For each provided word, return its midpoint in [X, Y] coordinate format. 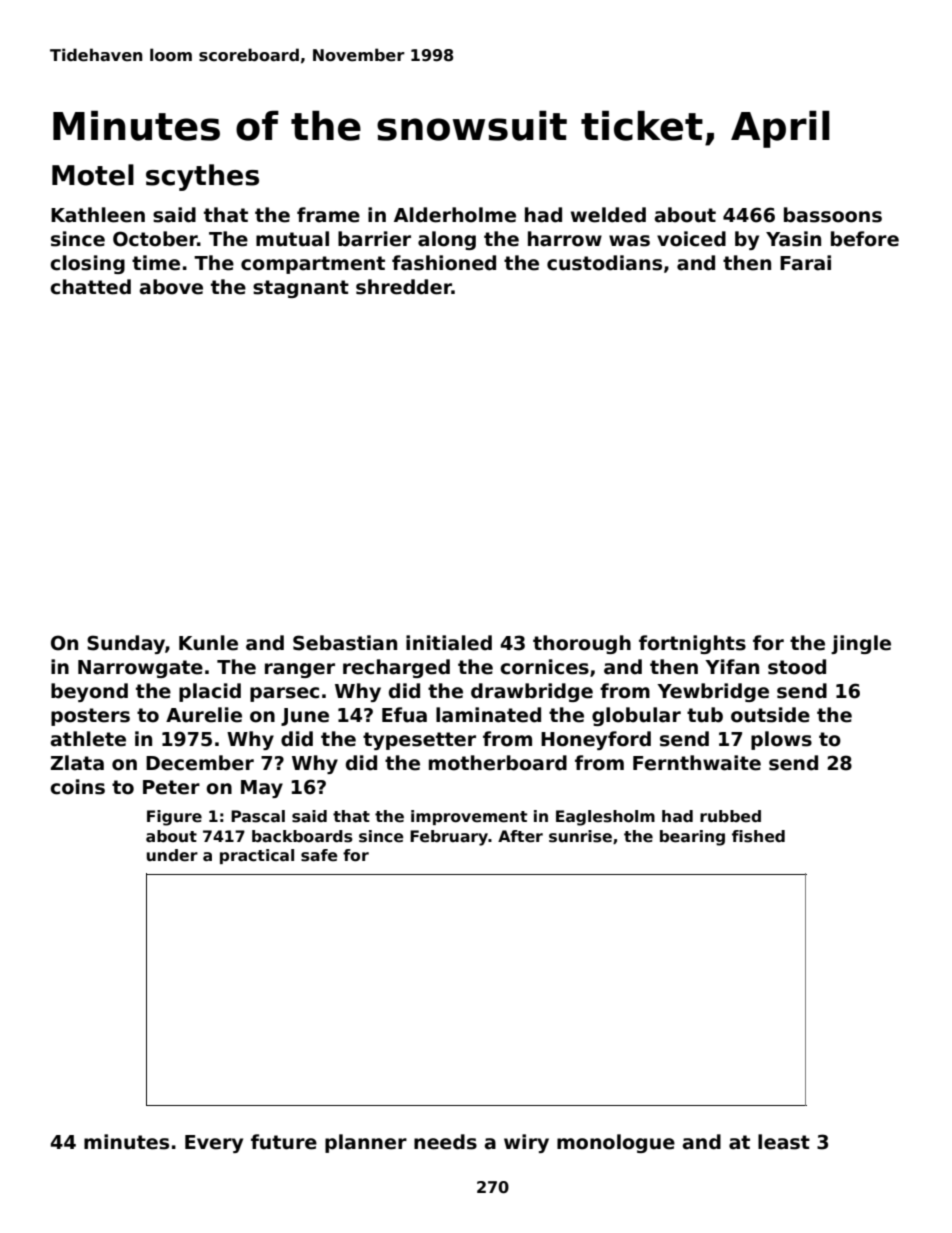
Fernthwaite [697, 763]
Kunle [208, 643]
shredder [404, 287]
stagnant [301, 289]
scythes [202, 177]
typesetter [419, 741]
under [172, 855]
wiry [526, 1143]
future [284, 1142]
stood [797, 667]
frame [328, 215]
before [865, 239]
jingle [861, 644]
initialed [449, 643]
